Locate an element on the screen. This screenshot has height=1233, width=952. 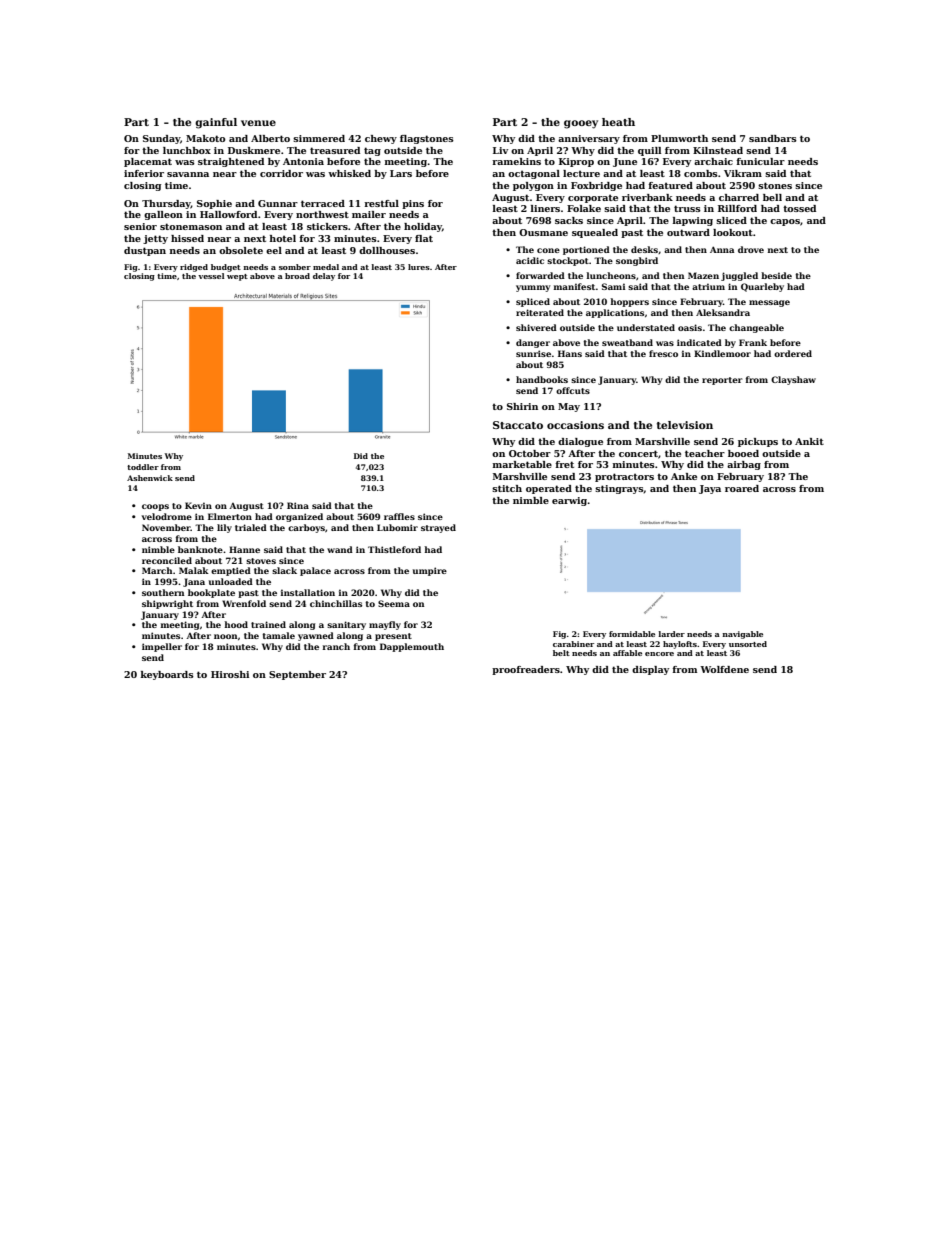
portioned is located at coordinates (586, 250).
